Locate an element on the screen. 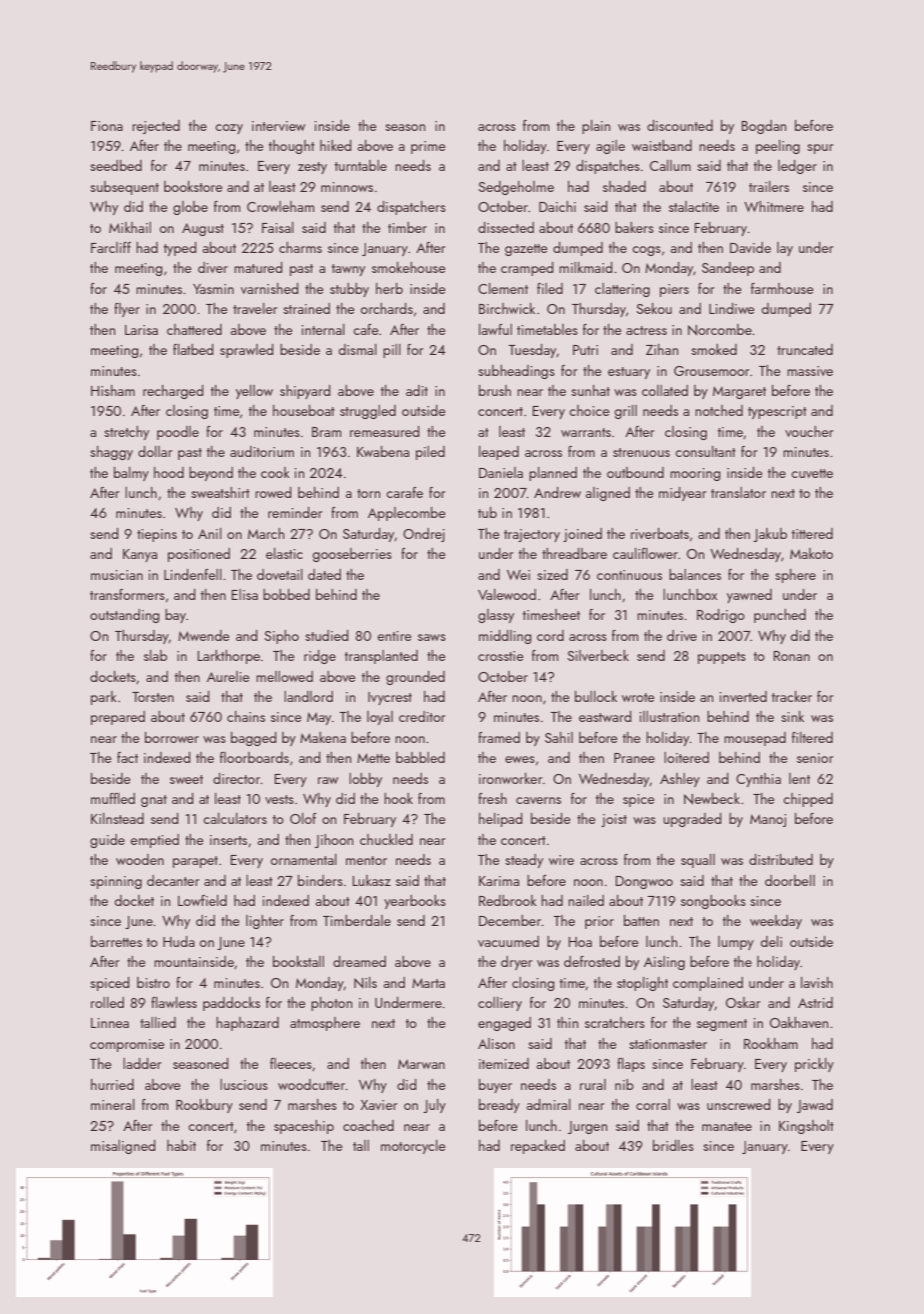 This screenshot has height=1314, width=924. hurried is located at coordinates (112, 1084).
